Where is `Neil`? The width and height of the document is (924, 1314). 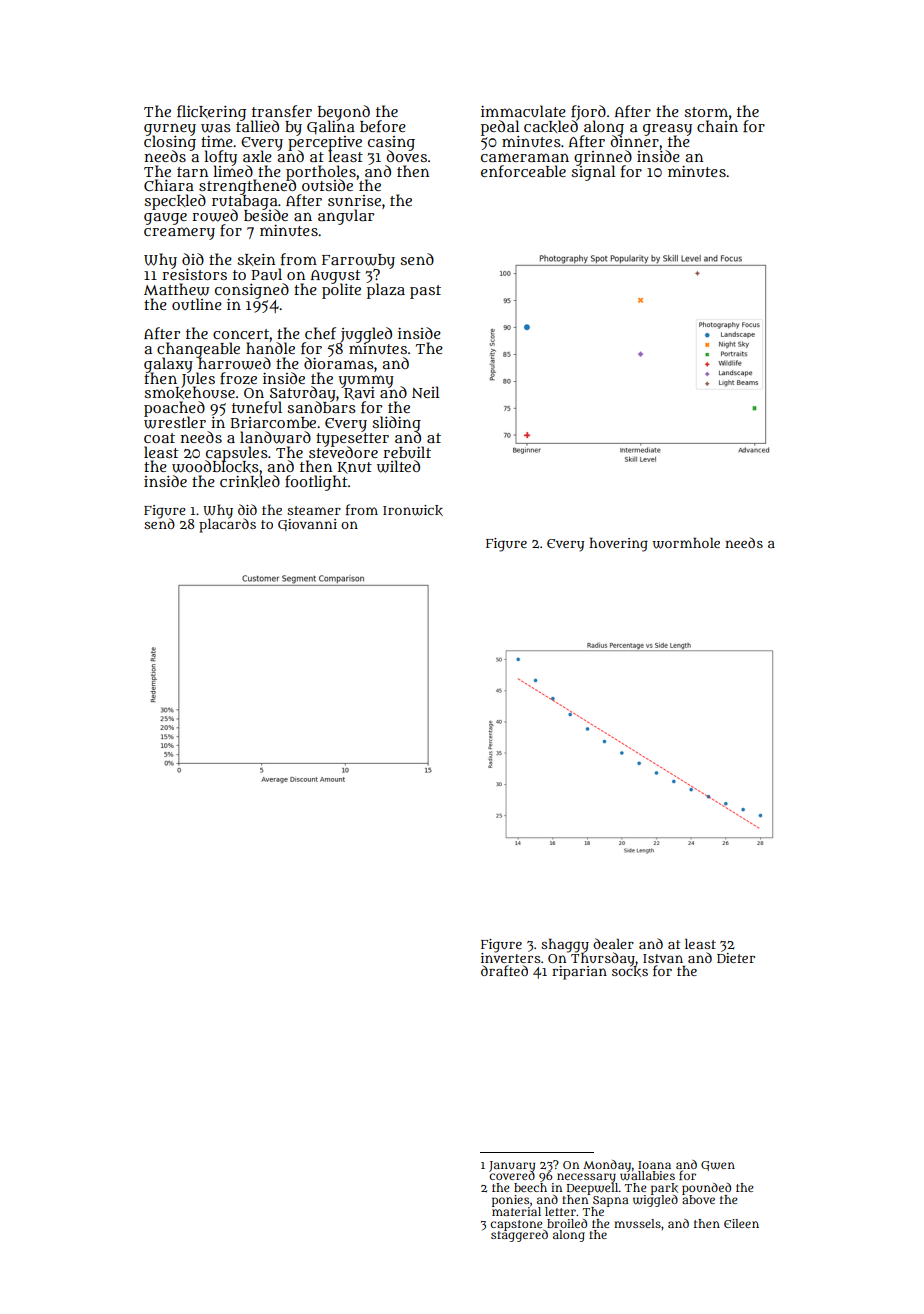 Neil is located at coordinates (425, 392).
